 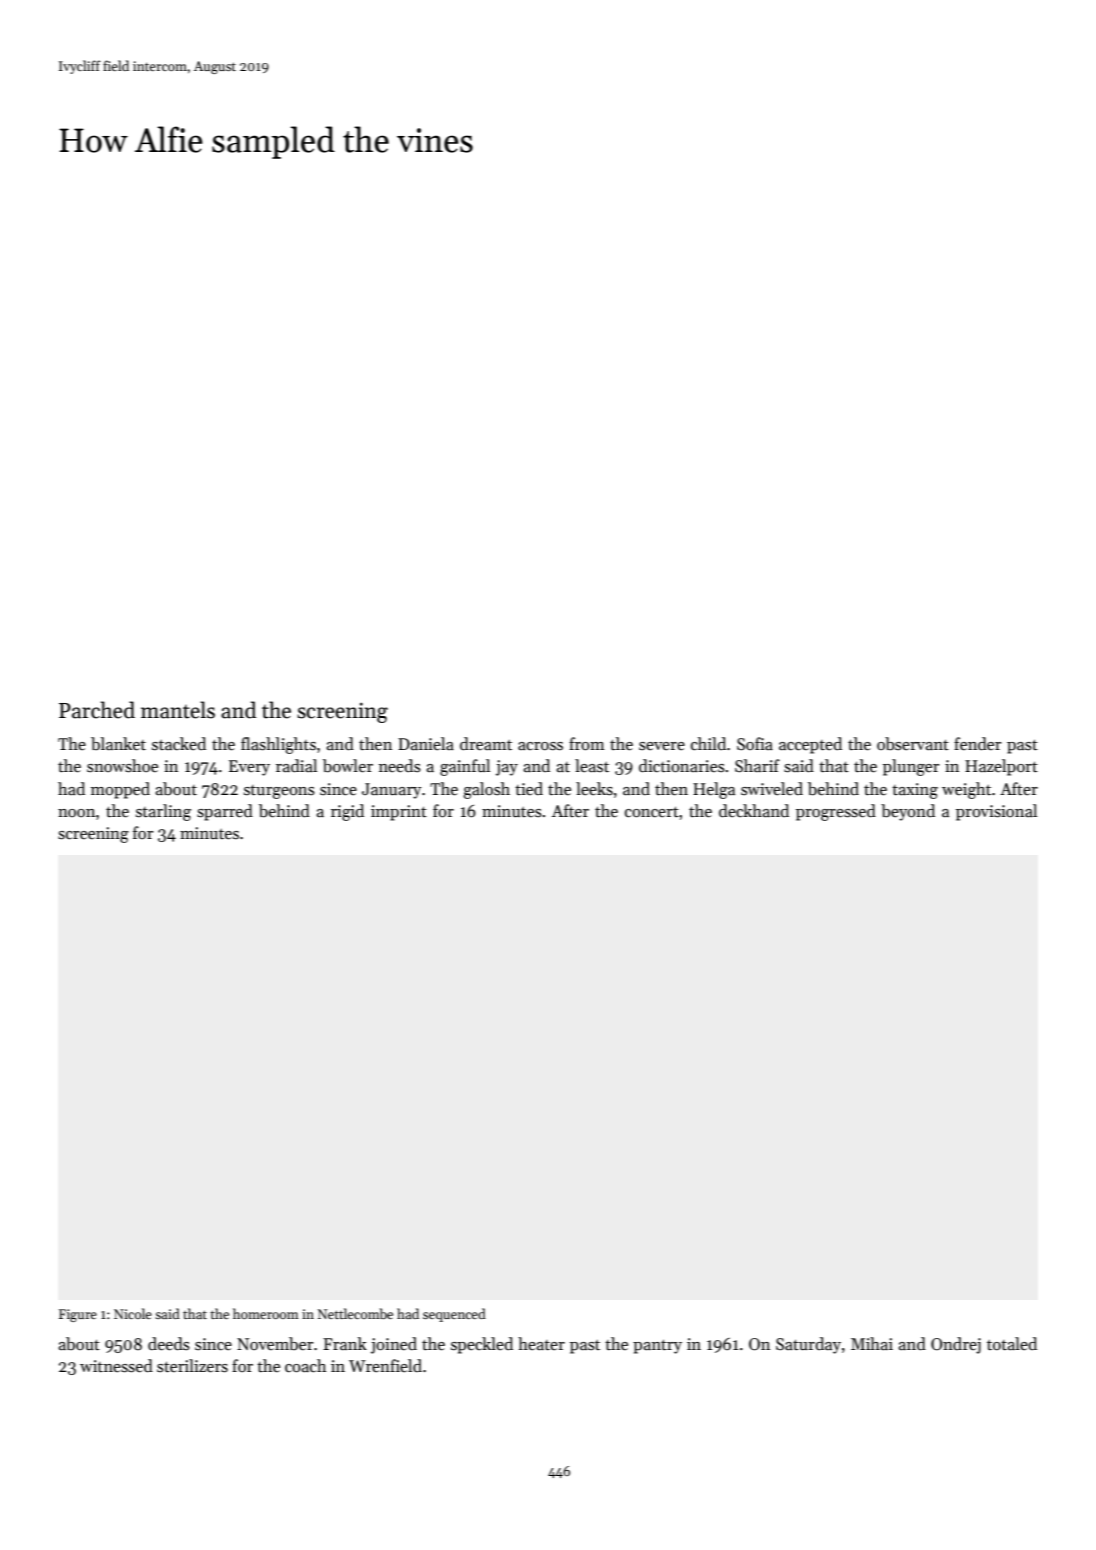 What do you see at coordinates (594, 789) in the document?
I see `leeks` at bounding box center [594, 789].
